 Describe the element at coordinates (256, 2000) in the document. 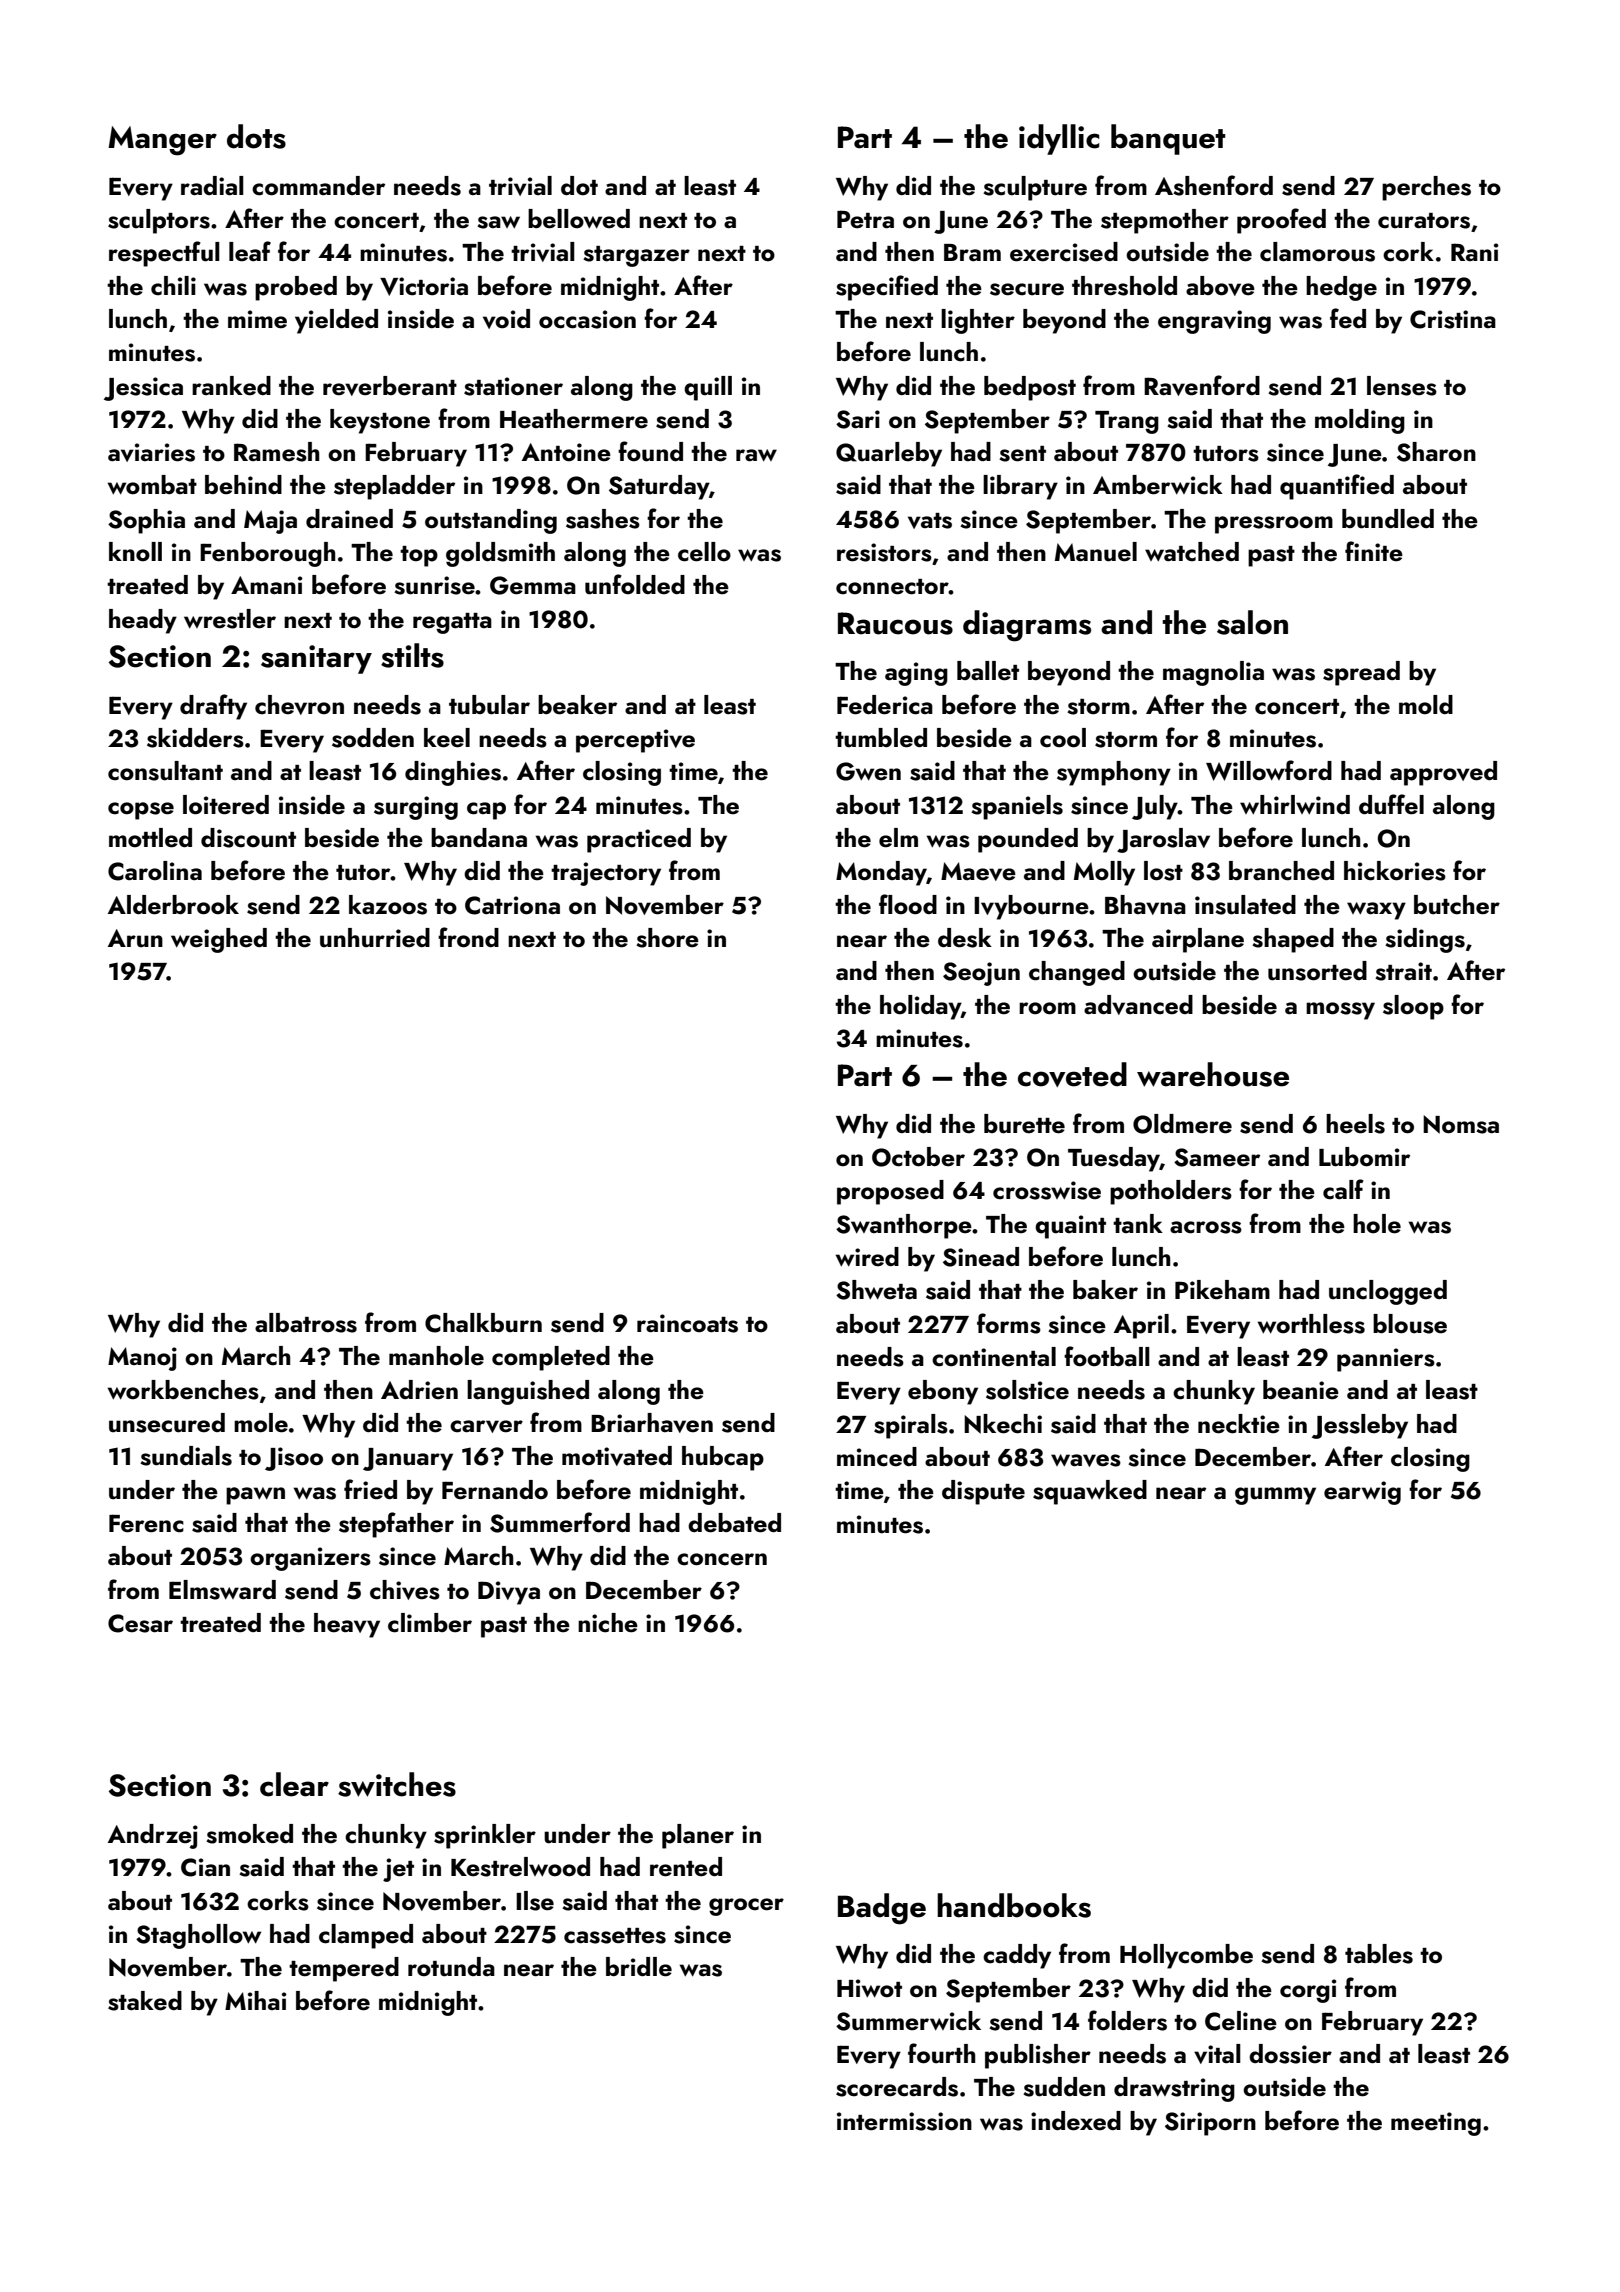

I see `Mihai` at that location.
